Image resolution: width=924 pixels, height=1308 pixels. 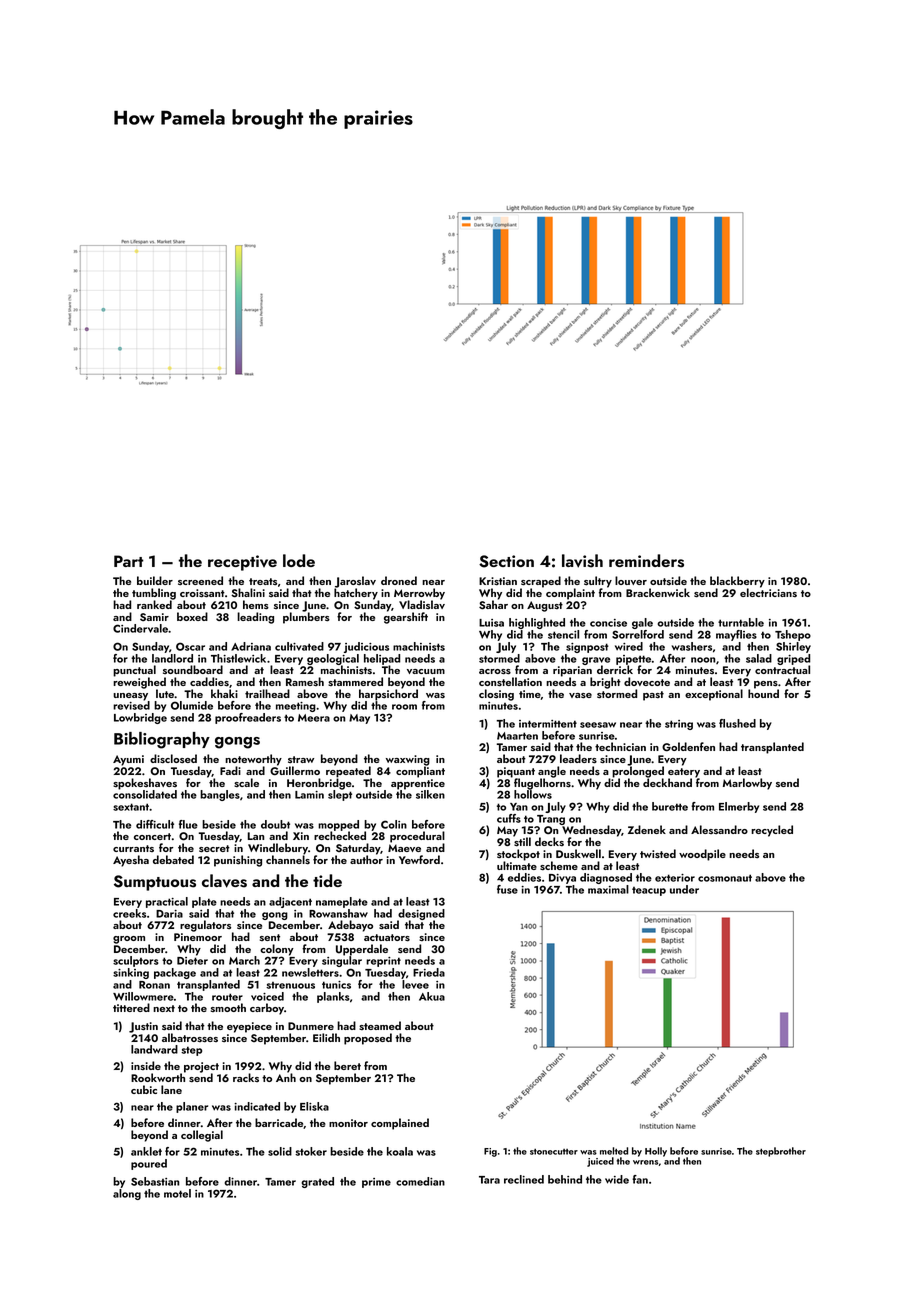 What do you see at coordinates (565, 1179) in the image?
I see `behind` at bounding box center [565, 1179].
